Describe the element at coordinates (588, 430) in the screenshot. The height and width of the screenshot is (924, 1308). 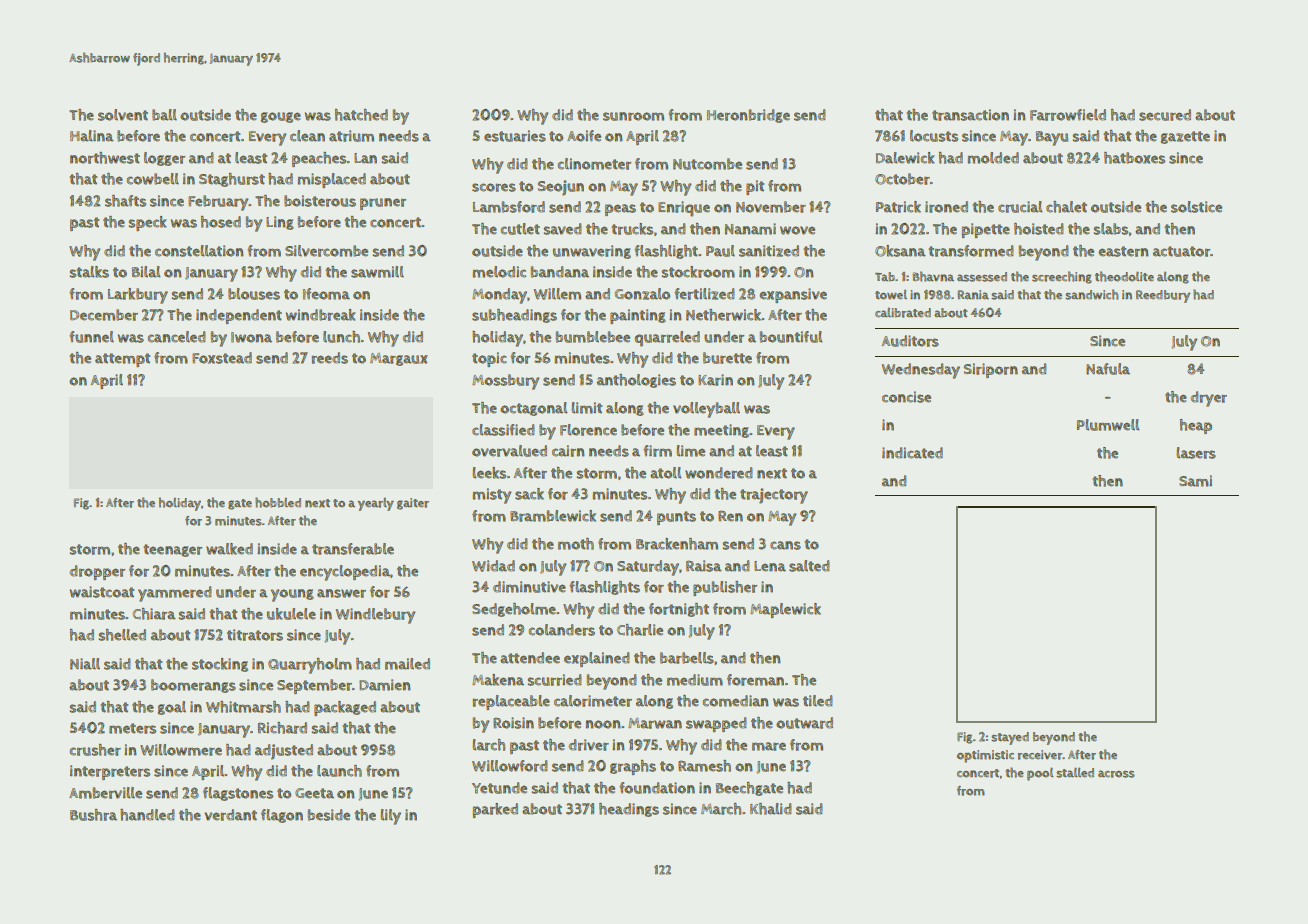
I see `Florence` at that location.
